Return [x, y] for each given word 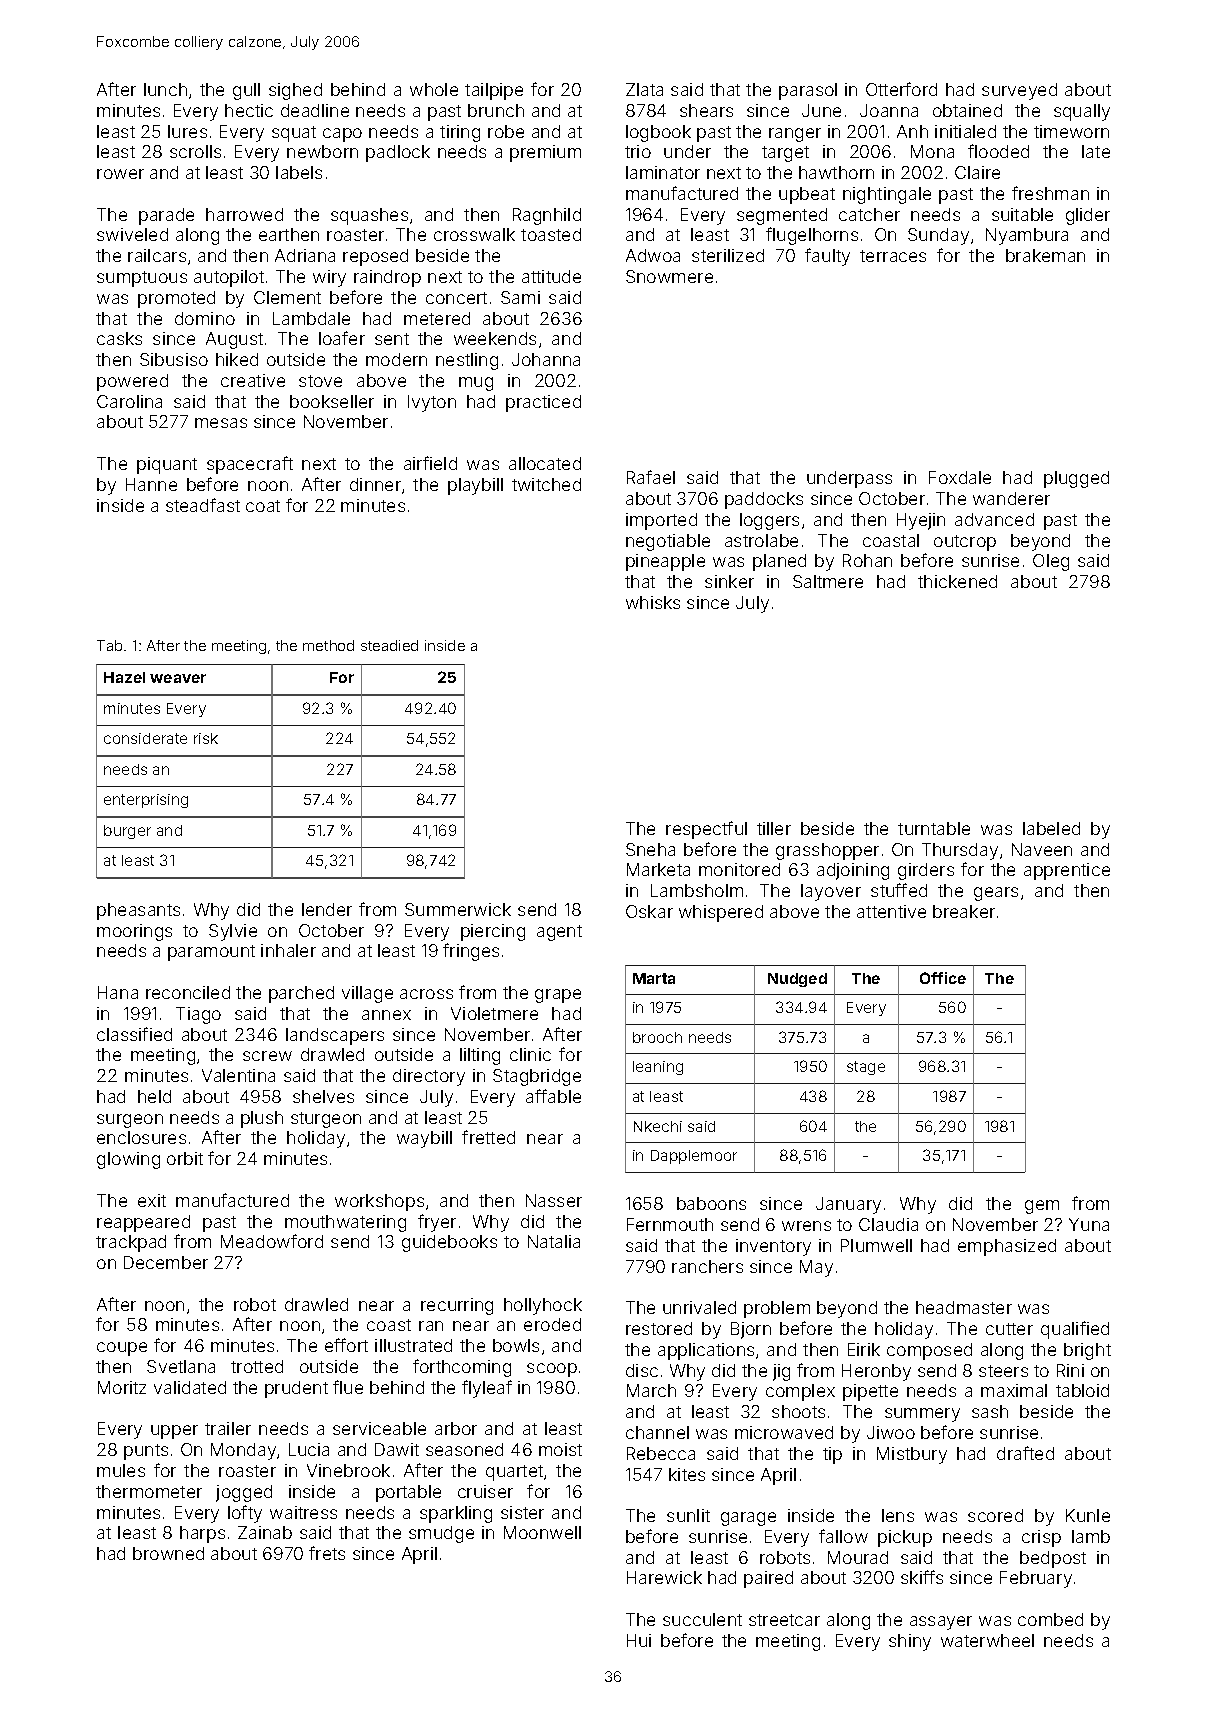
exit [152, 1200]
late [1096, 151]
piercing [493, 932]
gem [1042, 1207]
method [328, 645]
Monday [243, 1451]
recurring [457, 1306]
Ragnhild [547, 216]
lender [327, 909]
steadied [389, 645]
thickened [957, 581]
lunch [165, 89]
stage [866, 1068]
